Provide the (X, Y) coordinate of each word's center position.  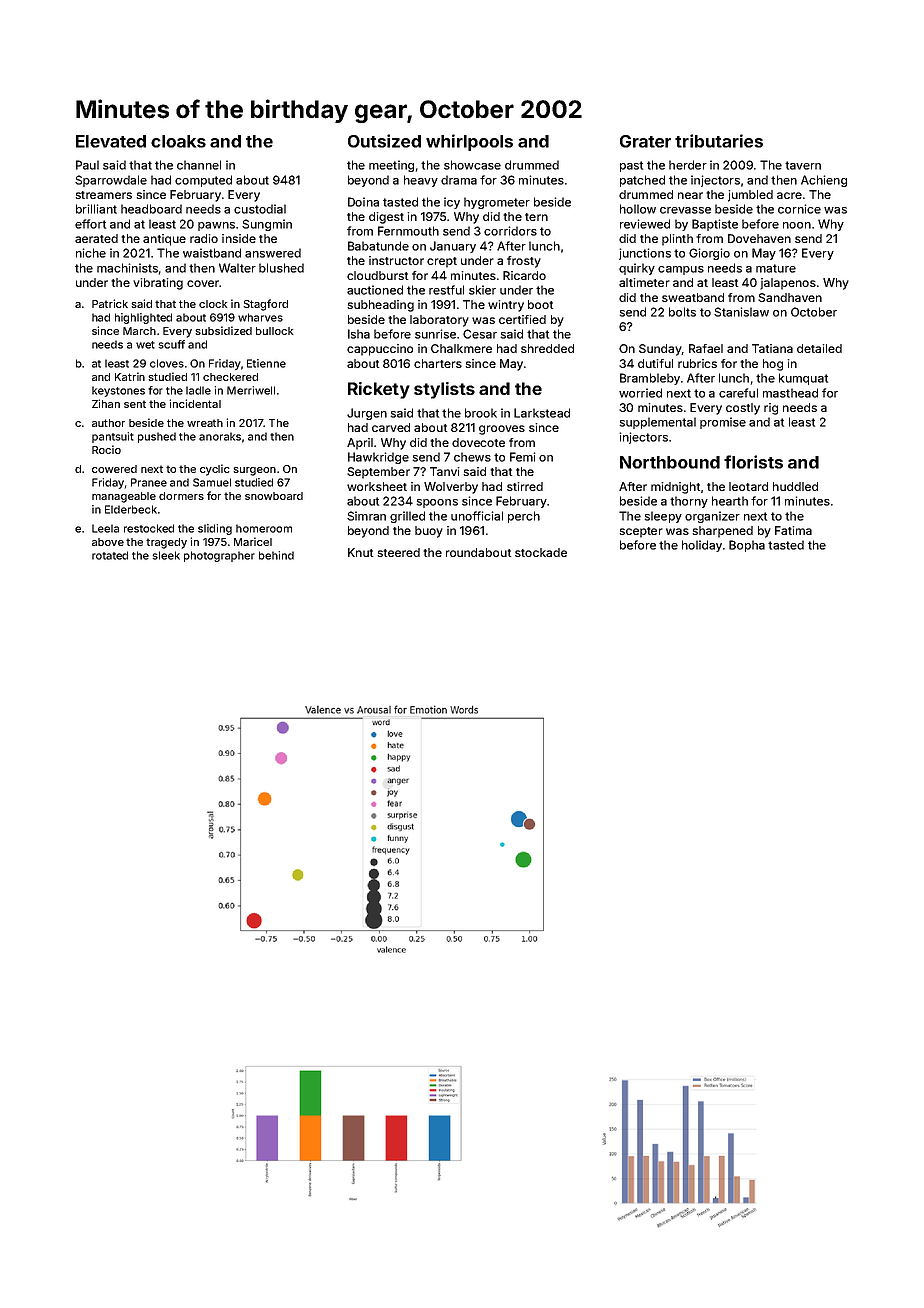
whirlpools (469, 142)
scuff (171, 344)
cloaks (178, 141)
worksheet (377, 486)
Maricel (253, 541)
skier (482, 290)
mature (776, 268)
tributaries (719, 141)
